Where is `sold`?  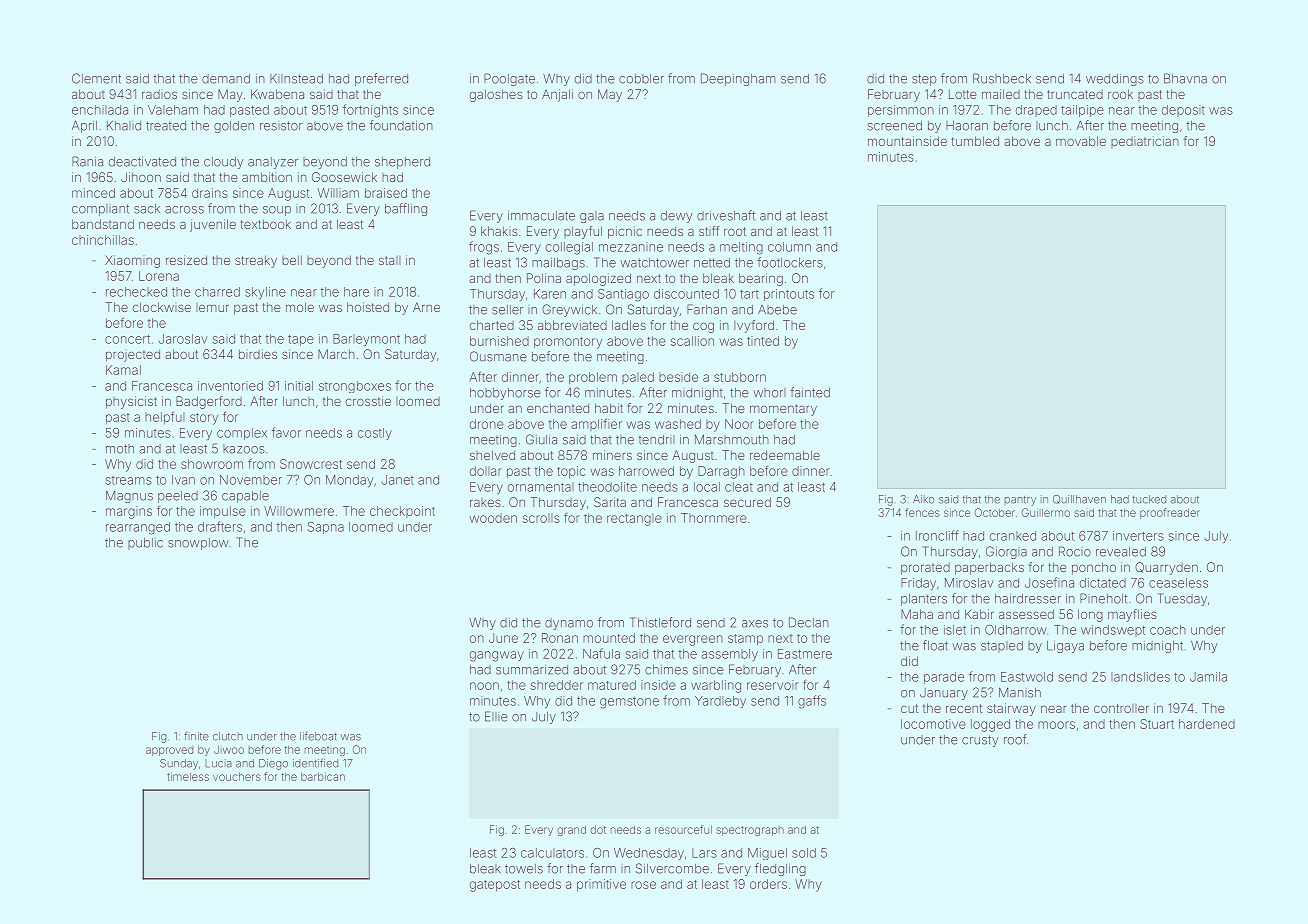
sold is located at coordinates (804, 853).
